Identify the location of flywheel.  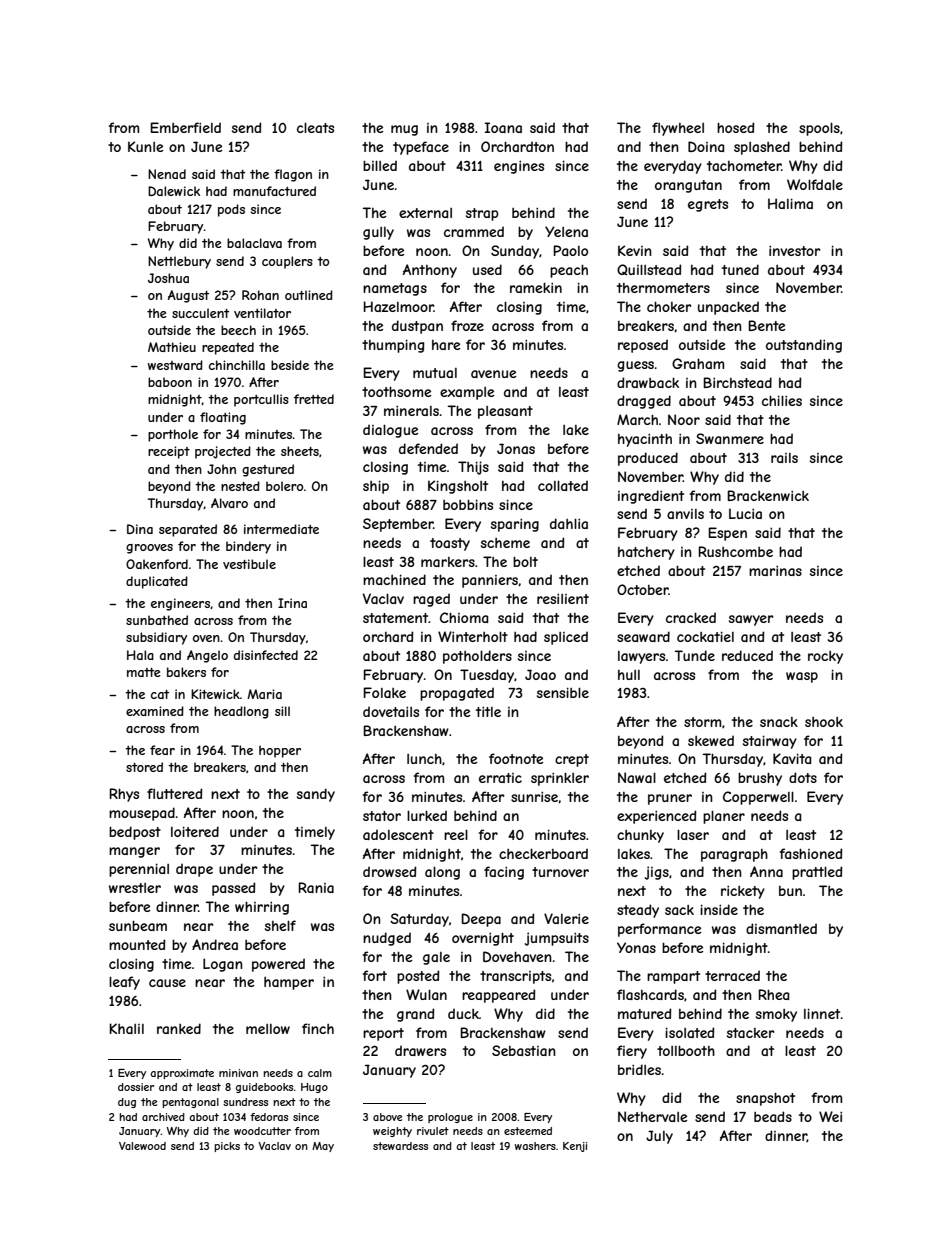
(678, 129).
